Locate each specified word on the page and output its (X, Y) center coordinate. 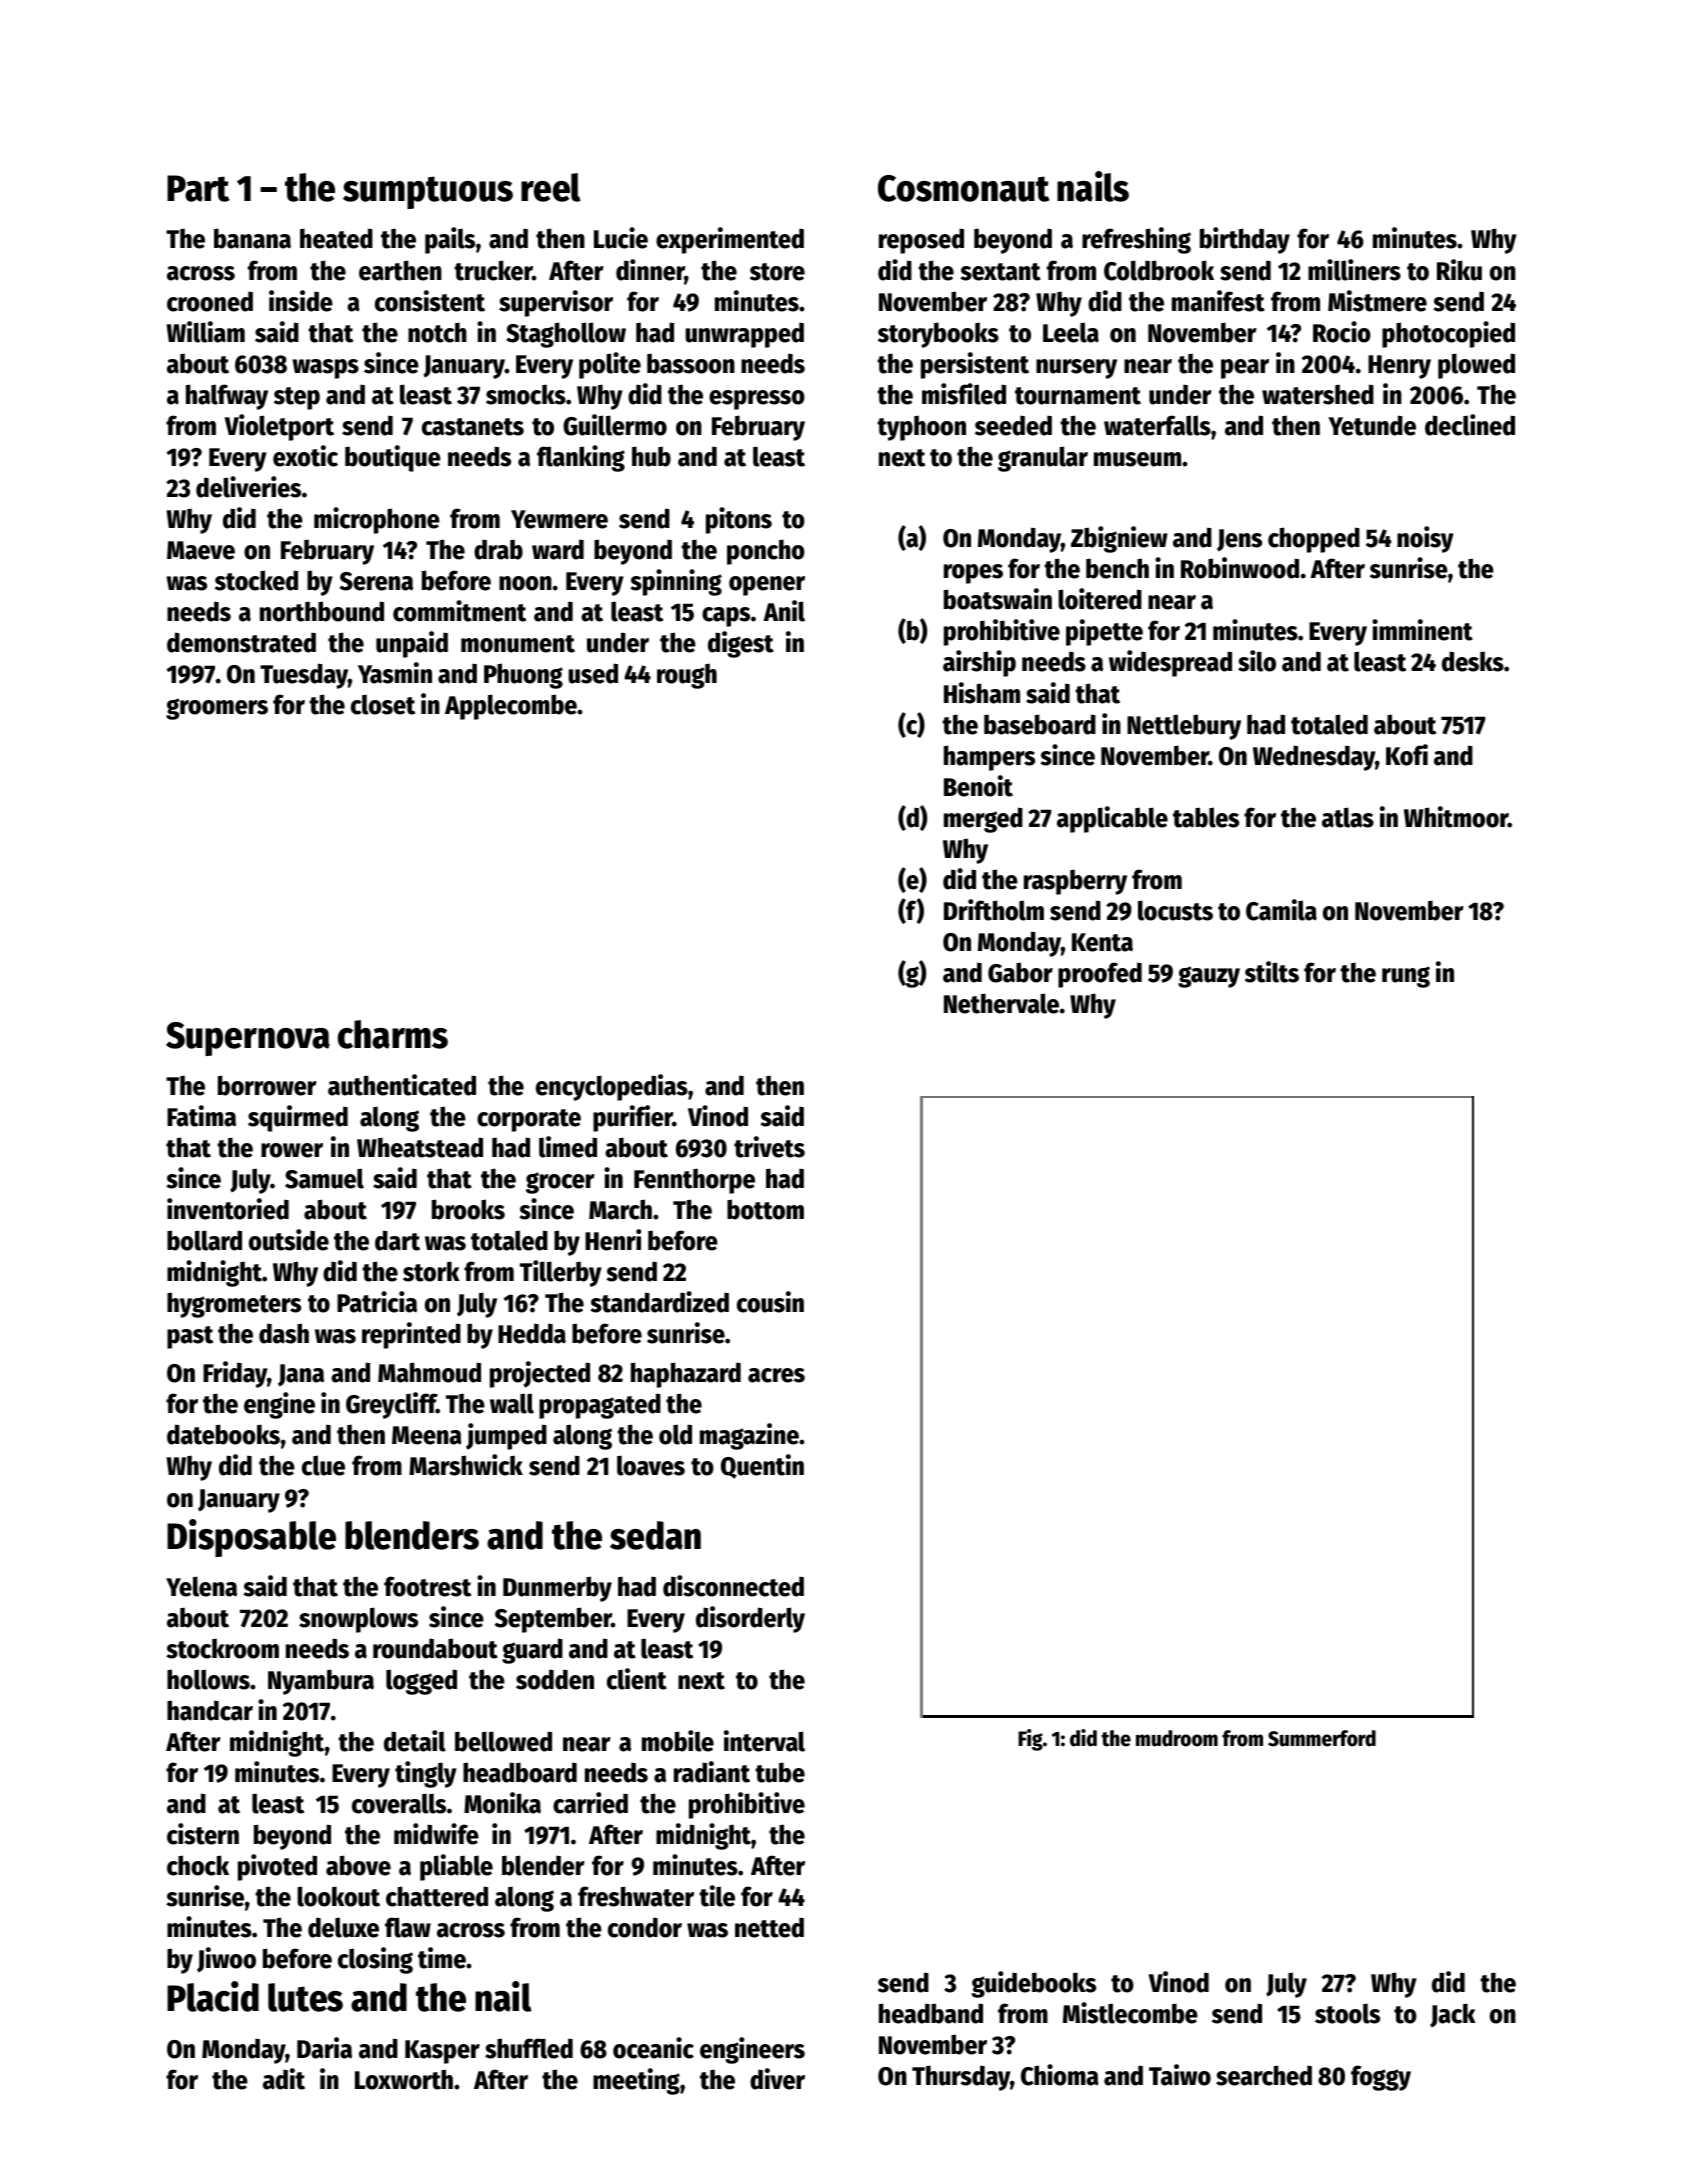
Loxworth (404, 2079)
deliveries (248, 487)
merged (983, 820)
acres (776, 1375)
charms (393, 1034)
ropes (973, 574)
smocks (526, 395)
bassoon (691, 364)
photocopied (1448, 334)
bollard (204, 1240)
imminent (1422, 630)
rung (1406, 977)
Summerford (1322, 1738)
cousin (770, 1302)
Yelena (201, 1586)
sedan (655, 1535)
